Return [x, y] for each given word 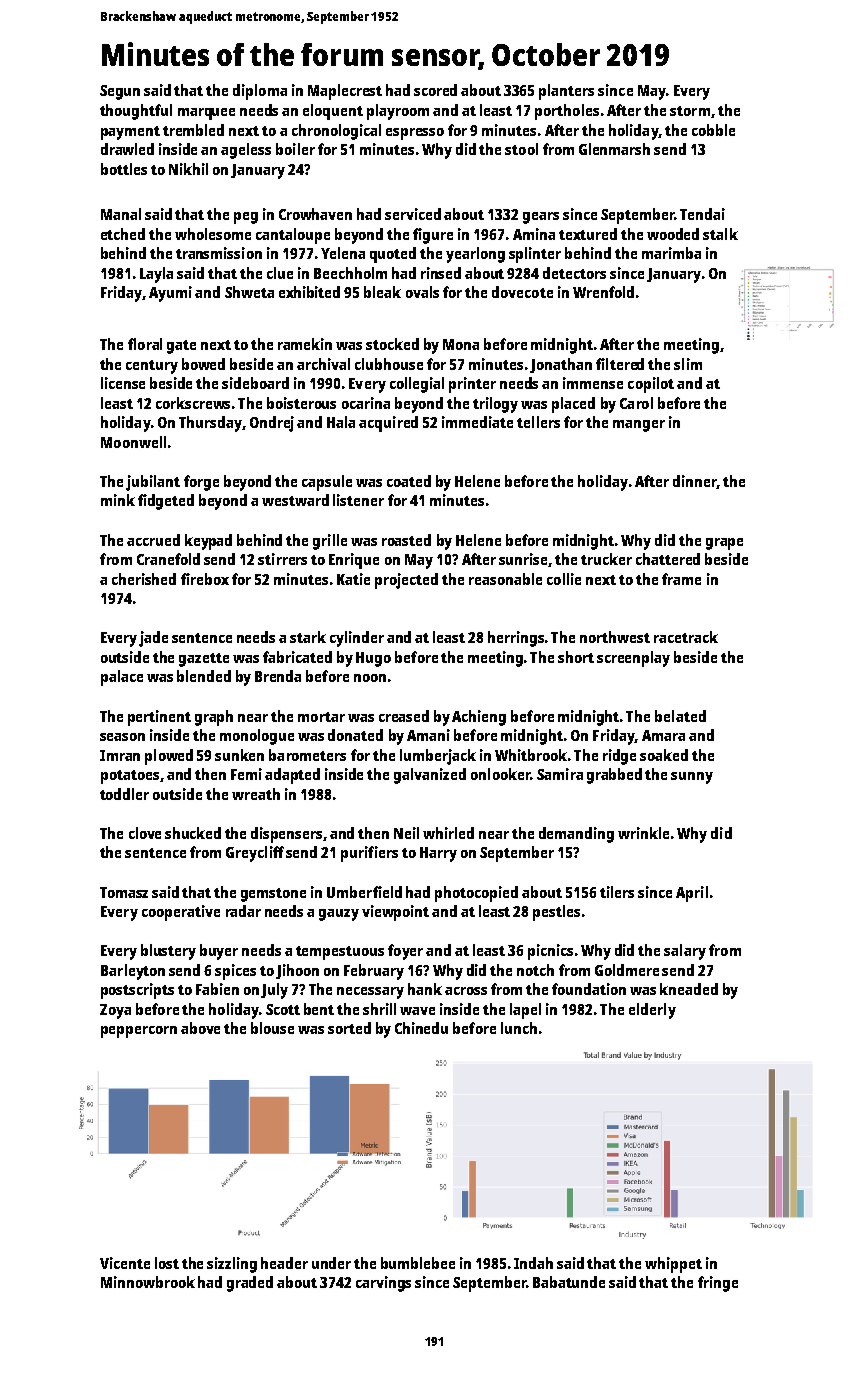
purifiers [369, 854]
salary [685, 952]
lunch [519, 1028]
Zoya [115, 1011]
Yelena [343, 253]
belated [680, 716]
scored [435, 90]
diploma [260, 92]
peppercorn [139, 1032]
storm [690, 111]
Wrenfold [603, 292]
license [123, 383]
